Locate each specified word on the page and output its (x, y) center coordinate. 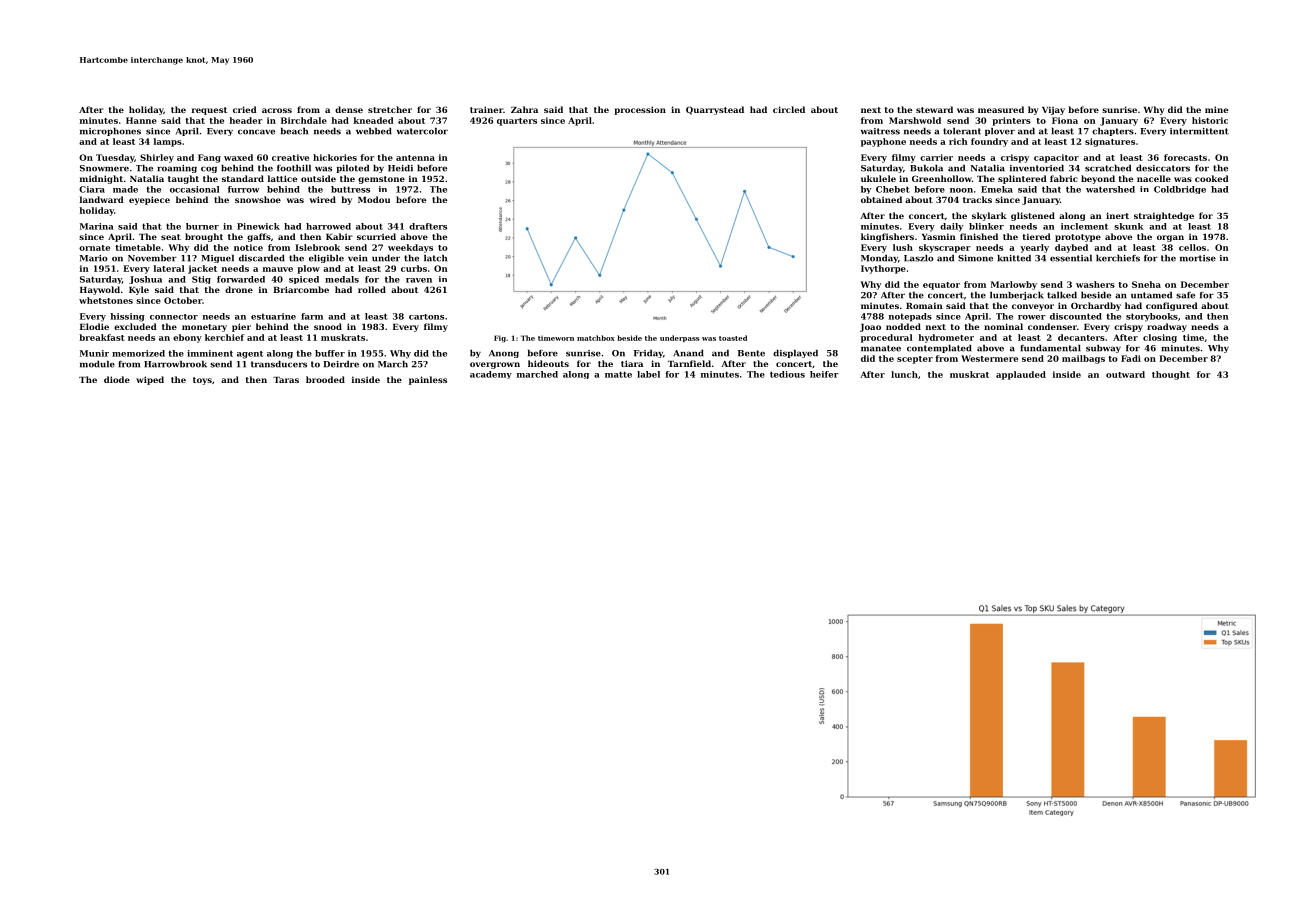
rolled (372, 289)
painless (428, 380)
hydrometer (946, 338)
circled (789, 109)
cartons (426, 317)
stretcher (390, 109)
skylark (989, 216)
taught (183, 179)
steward (934, 109)
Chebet (893, 189)
